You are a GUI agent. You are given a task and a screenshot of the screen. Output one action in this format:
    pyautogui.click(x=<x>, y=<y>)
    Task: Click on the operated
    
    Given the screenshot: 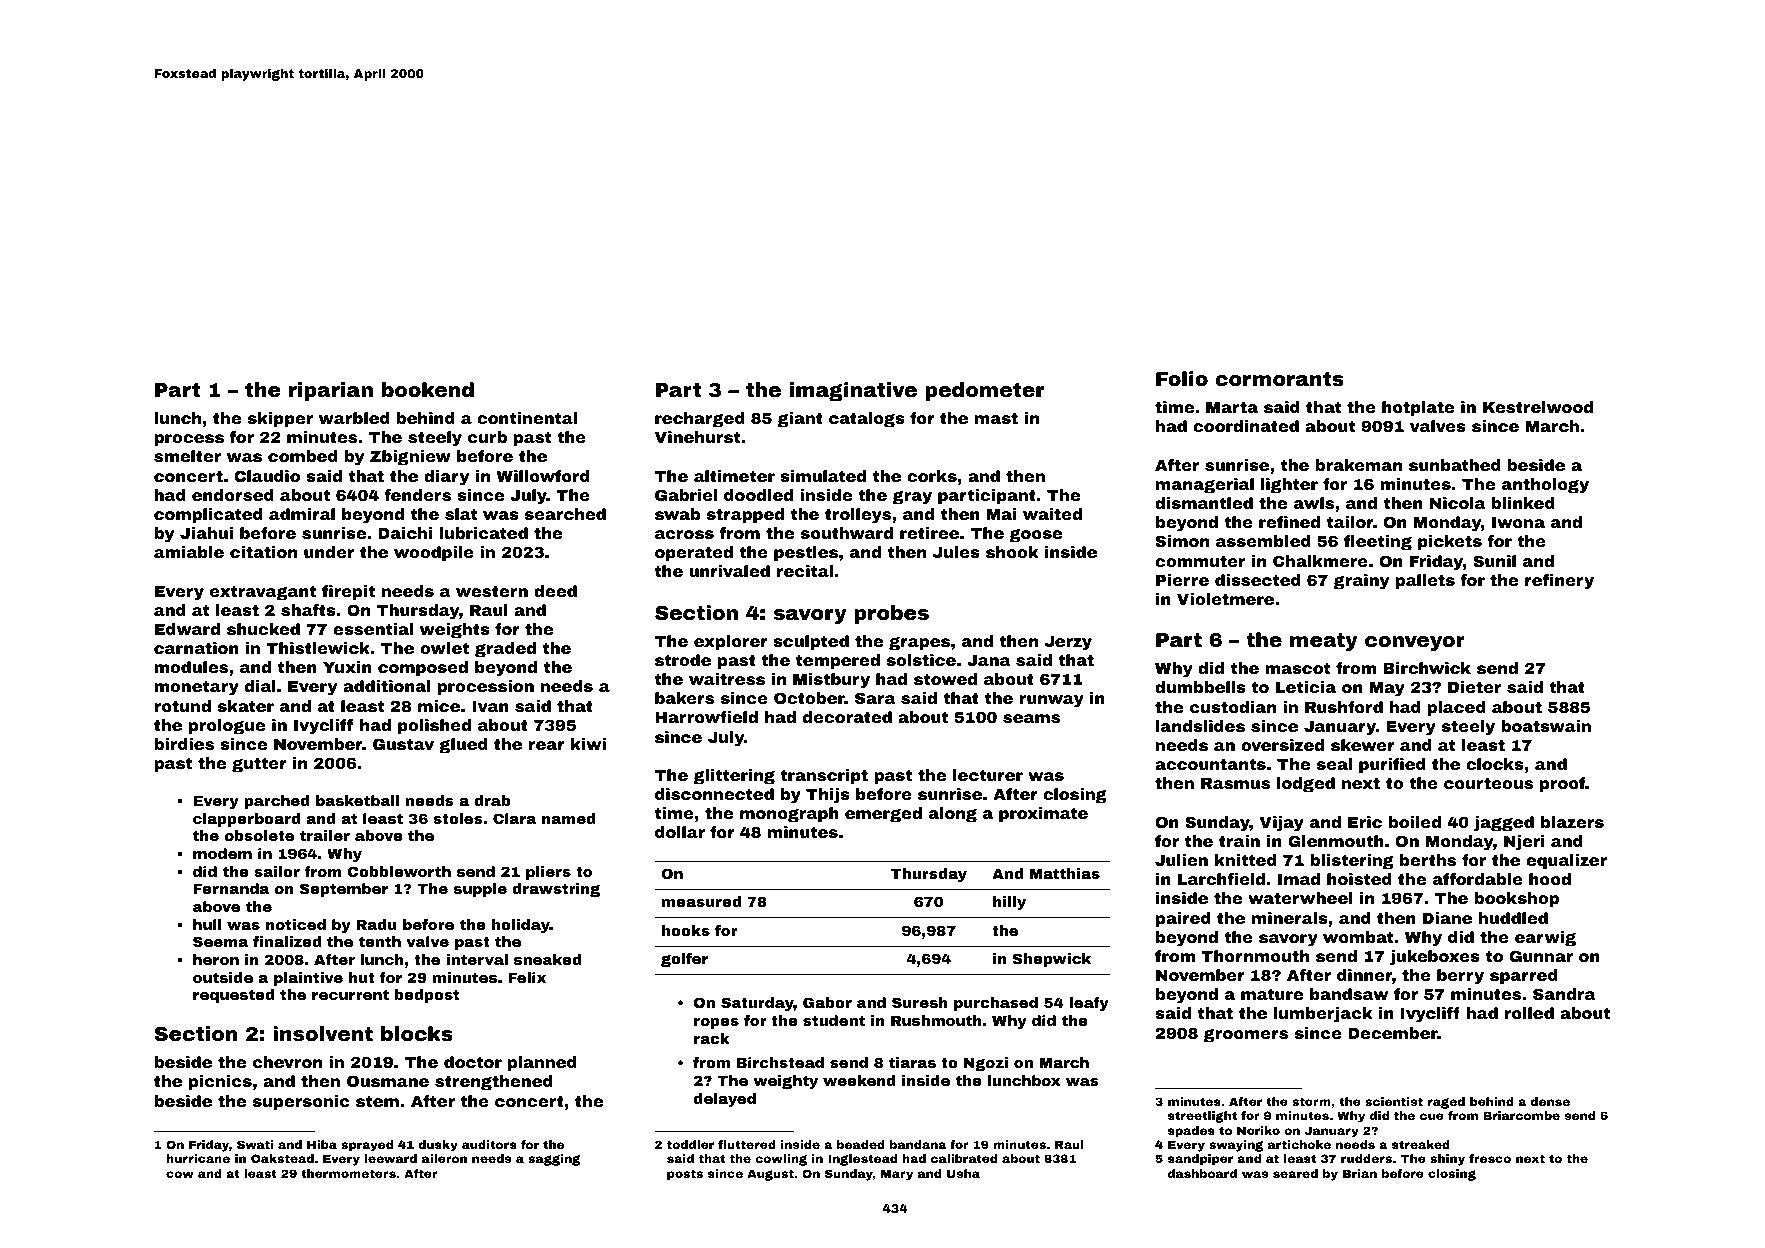 What is the action you would take?
    pyautogui.click(x=694, y=553)
